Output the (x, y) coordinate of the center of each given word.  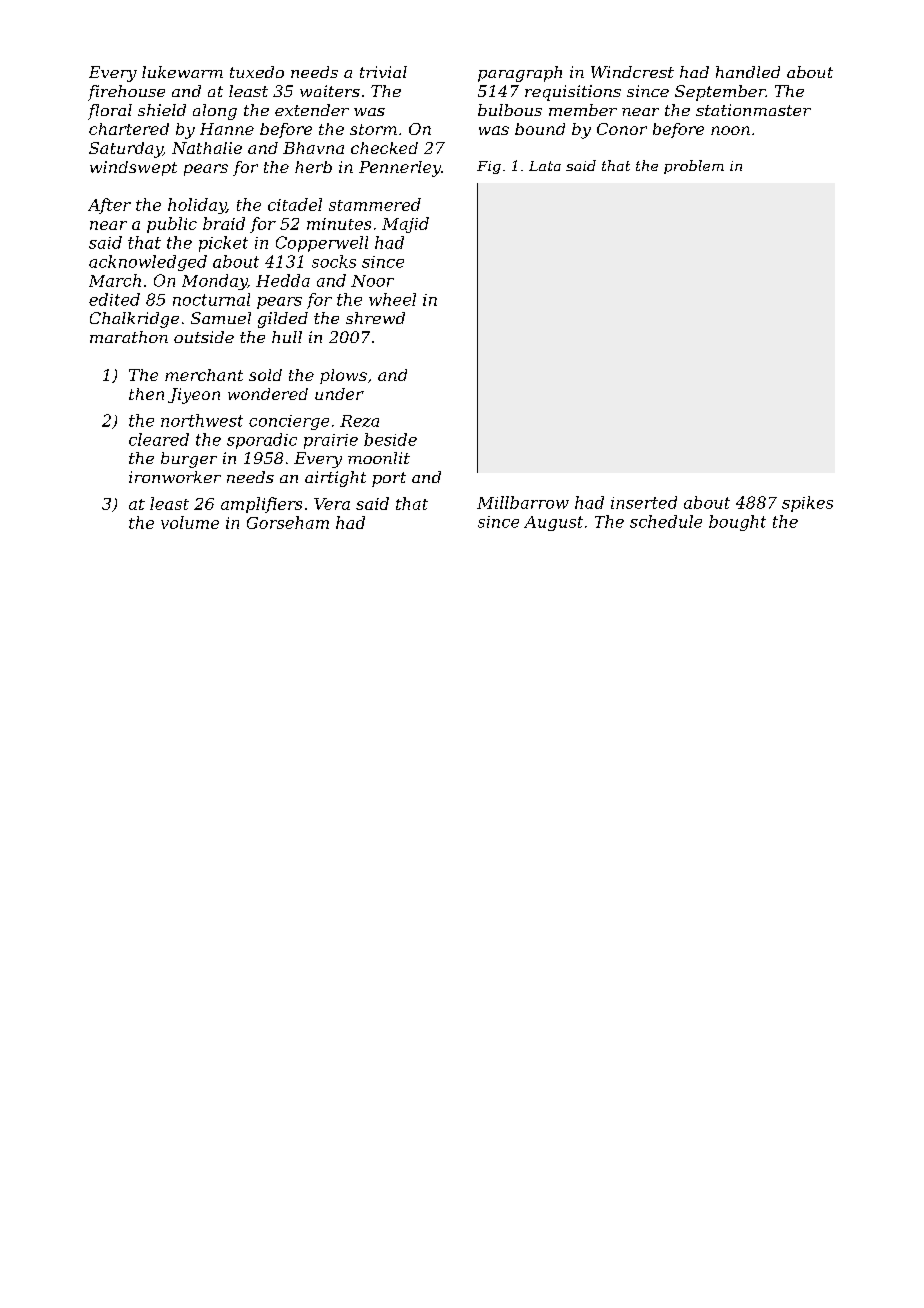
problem (694, 167)
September (720, 93)
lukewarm (182, 72)
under (339, 394)
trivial (383, 72)
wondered (268, 394)
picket (223, 244)
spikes (807, 504)
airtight (335, 479)
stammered (375, 204)
